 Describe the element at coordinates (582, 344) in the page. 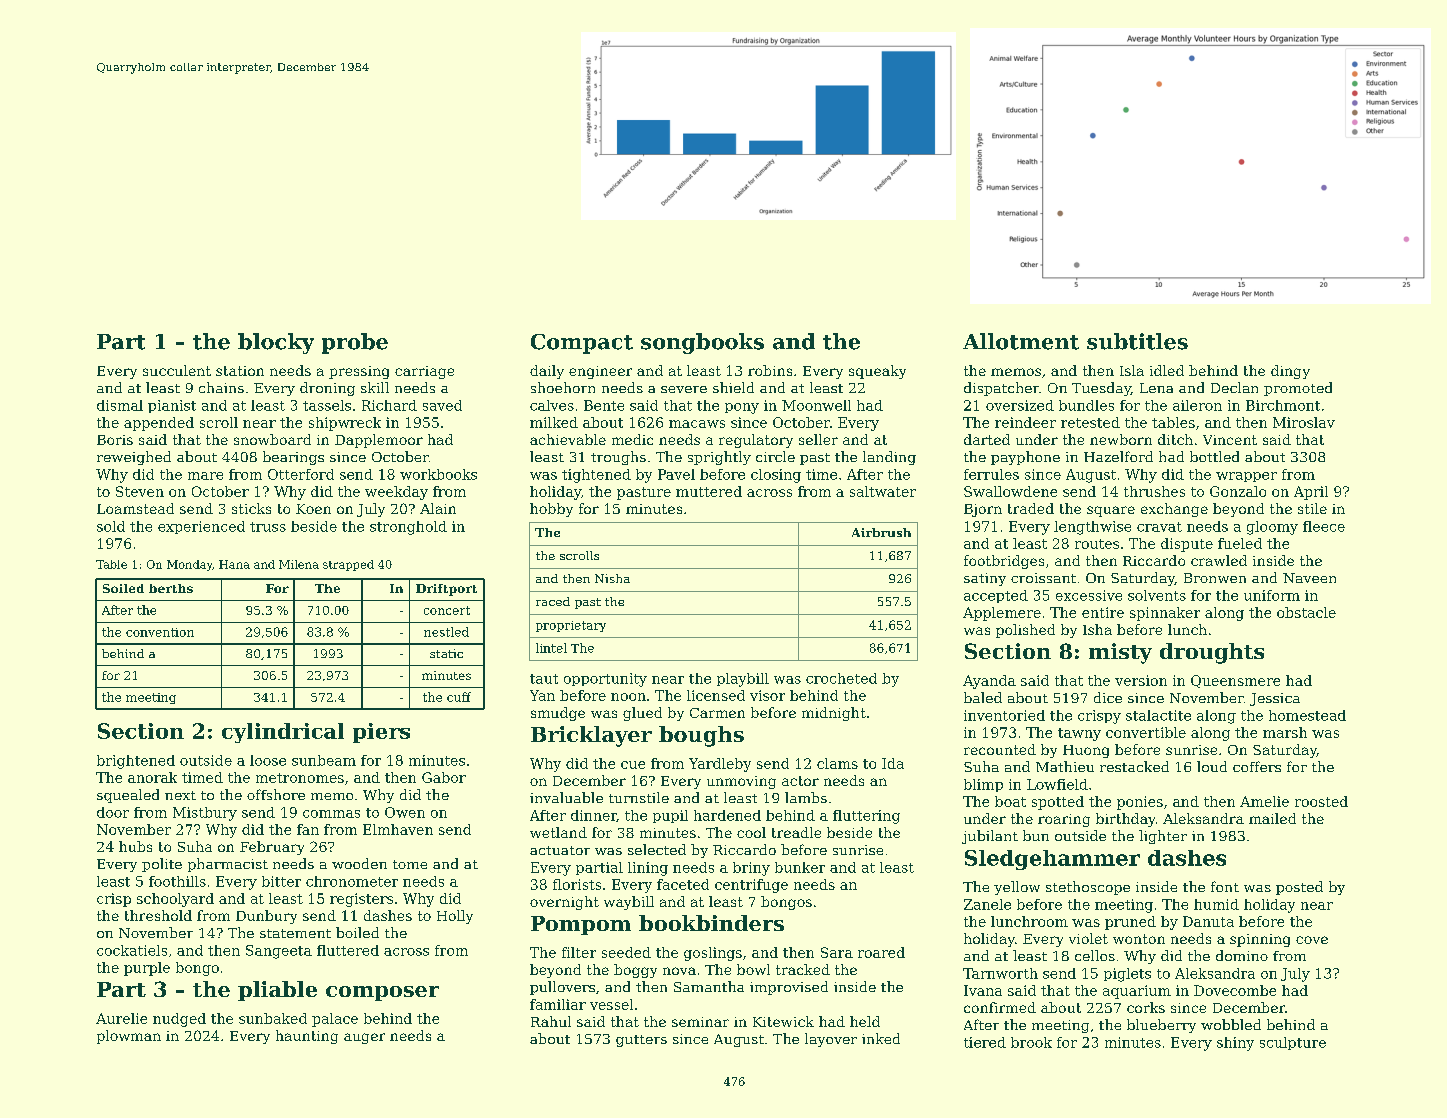

I see `Compact` at that location.
